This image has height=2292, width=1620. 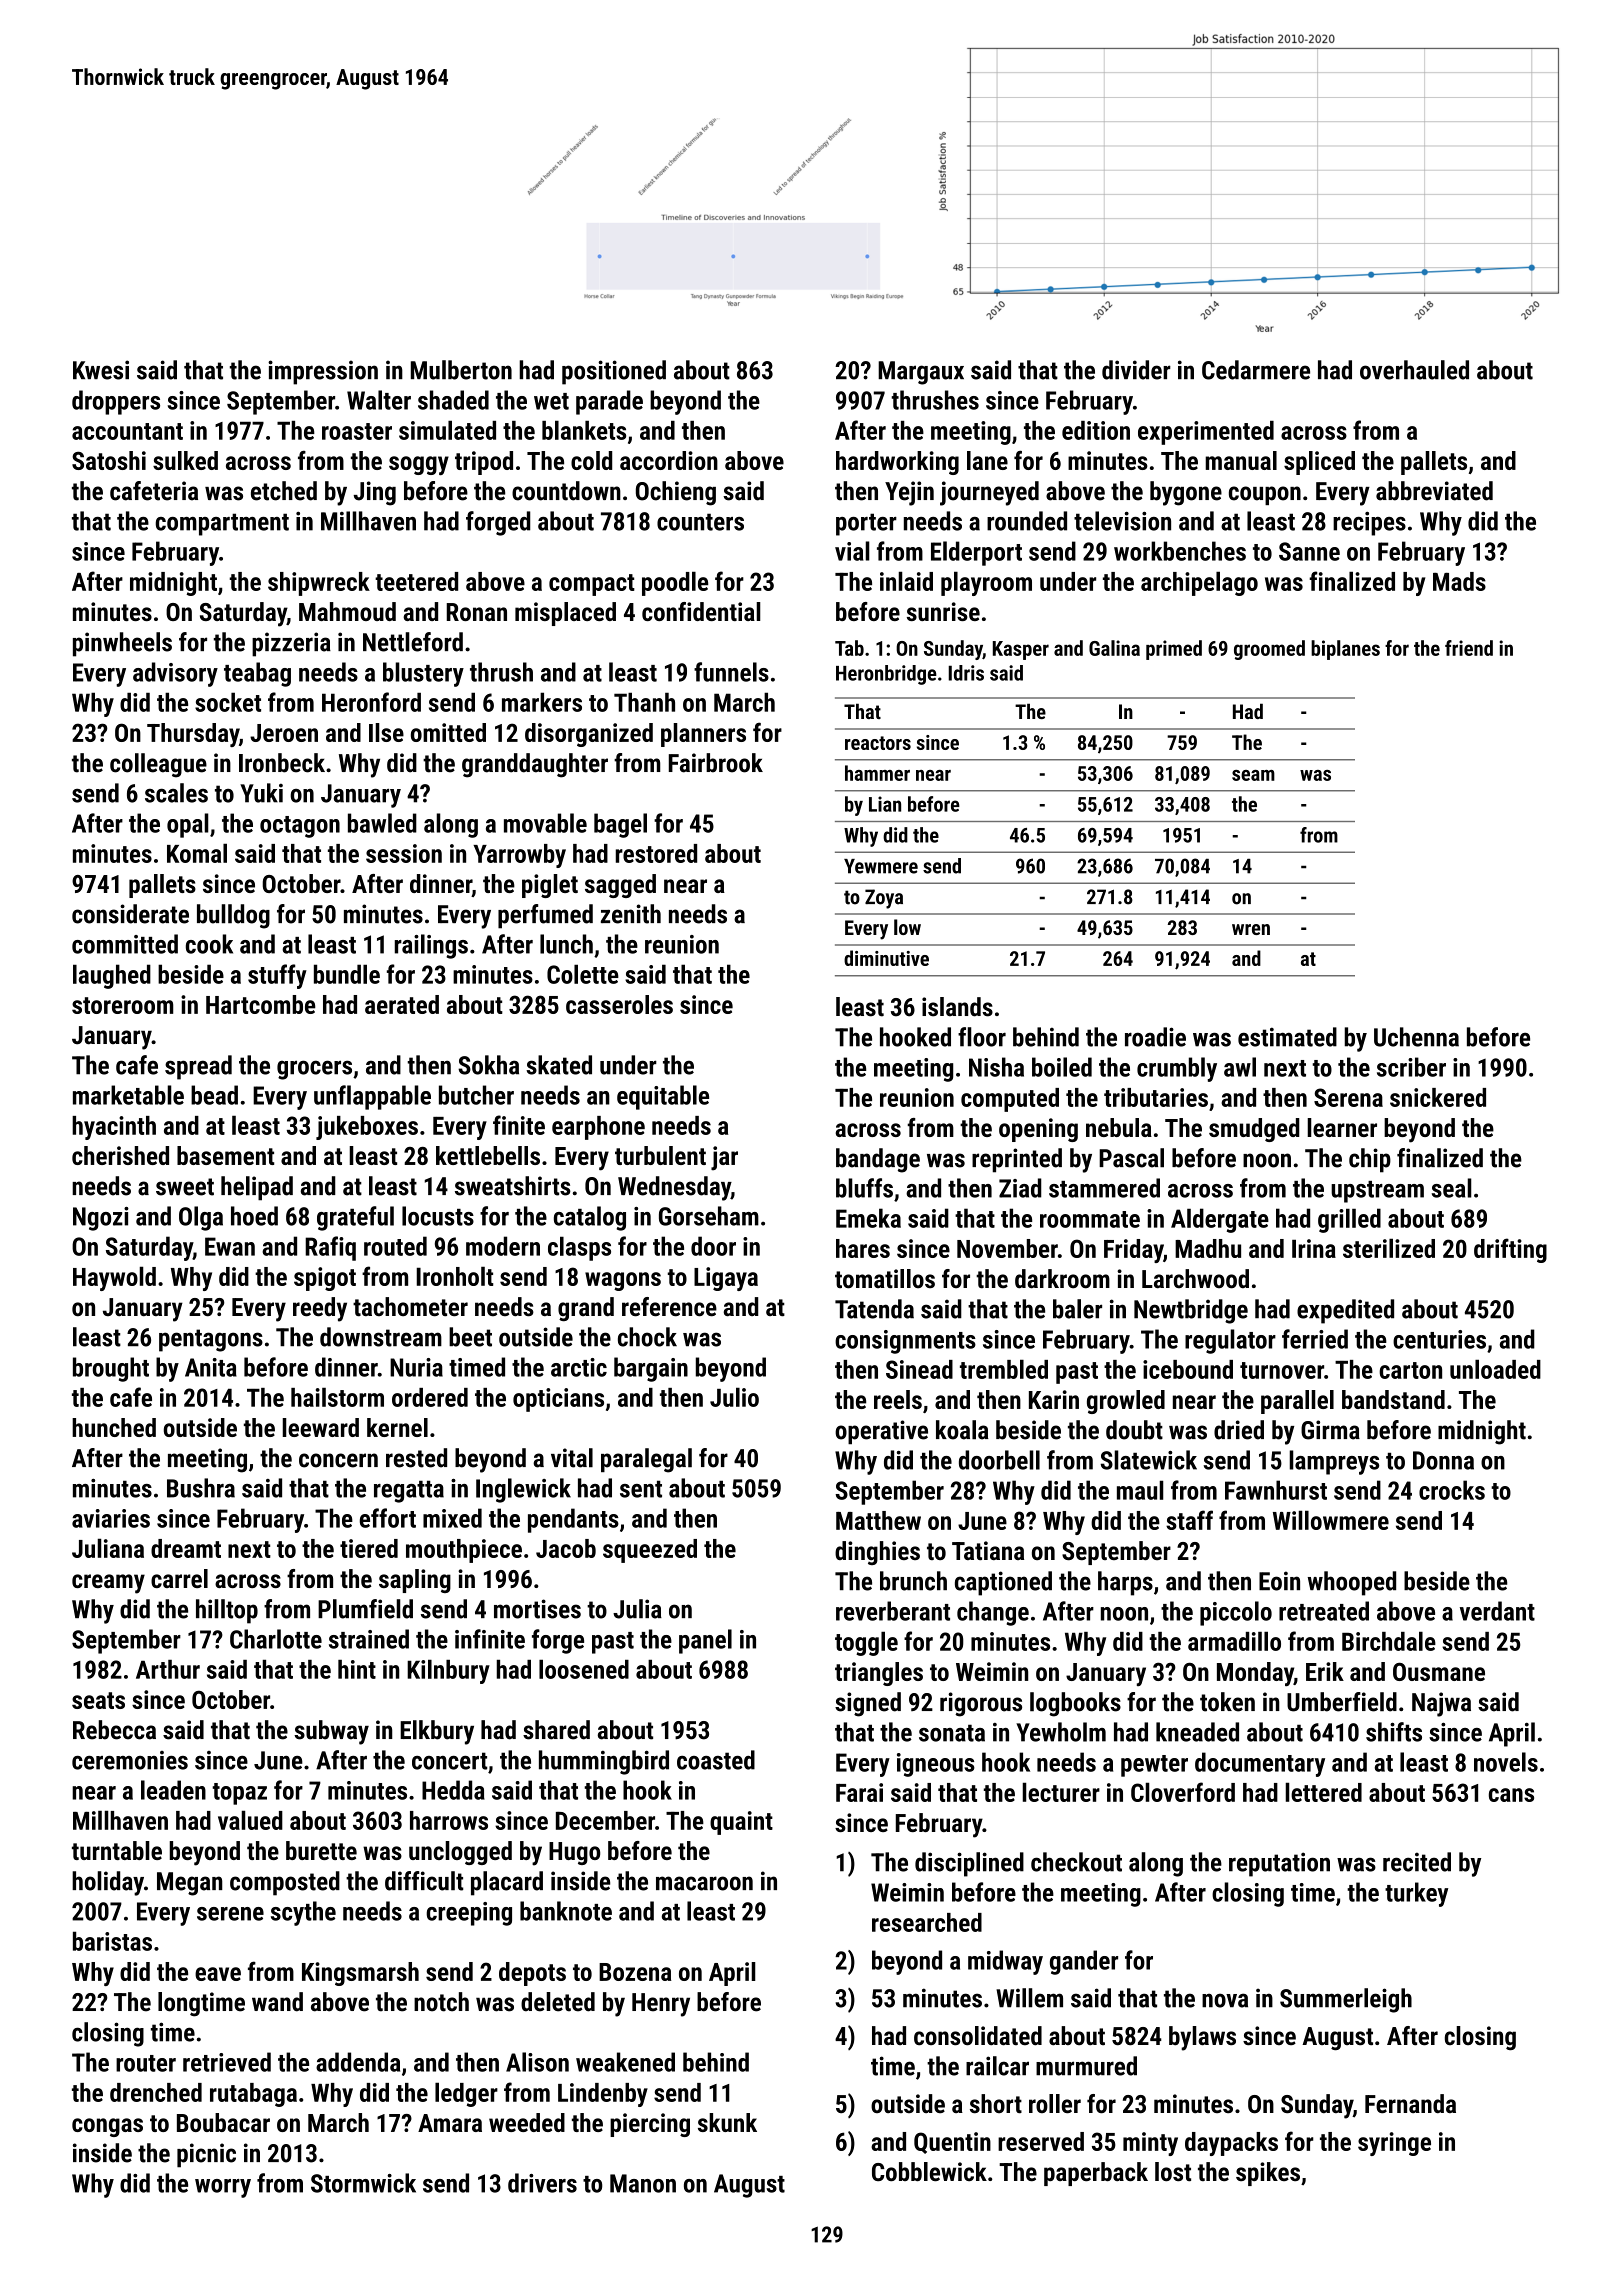 What do you see at coordinates (1003, 1583) in the image?
I see `captioned` at bounding box center [1003, 1583].
